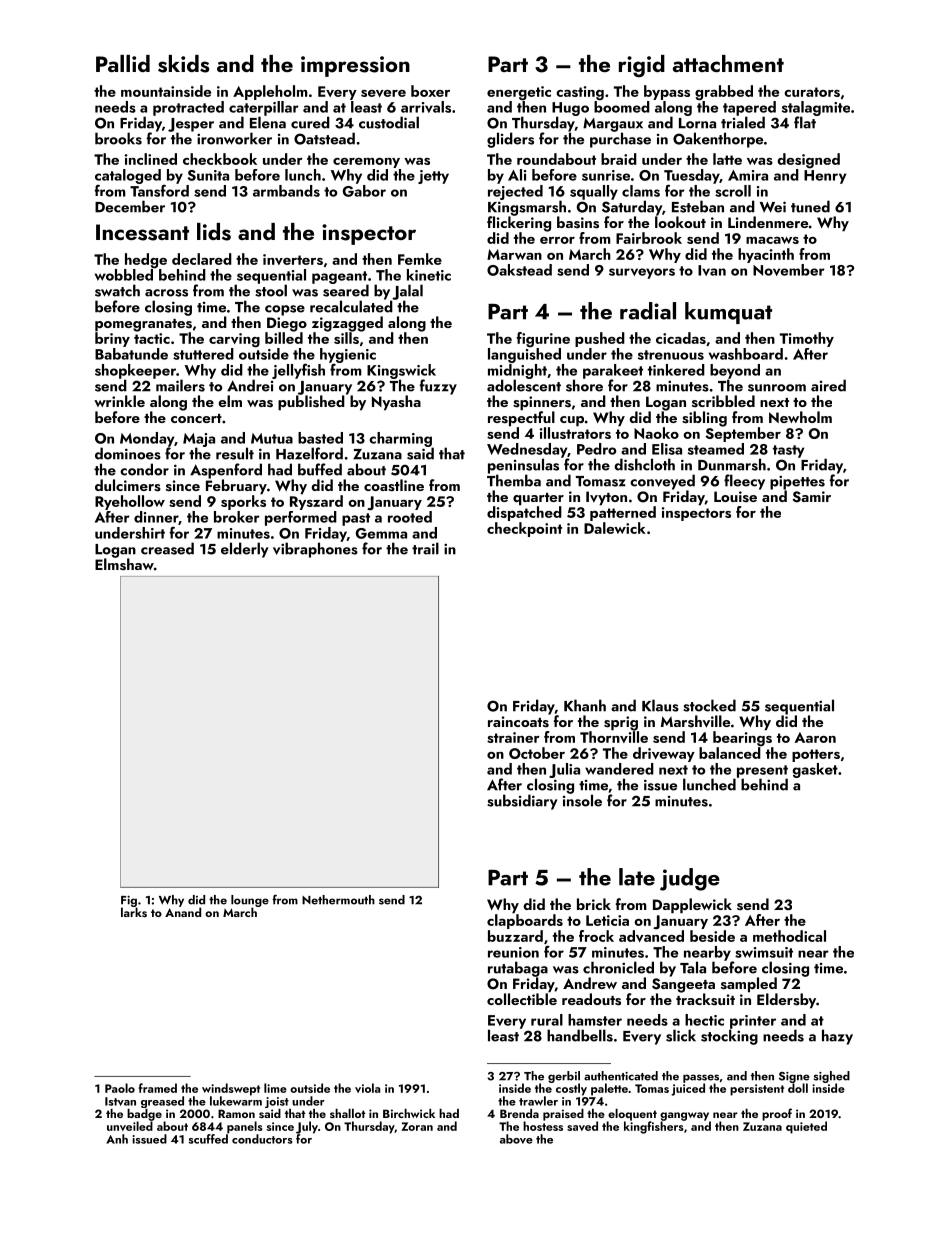 This document has height=1233, width=952. Describe the element at coordinates (339, 277) in the document. I see `pageant` at that location.
